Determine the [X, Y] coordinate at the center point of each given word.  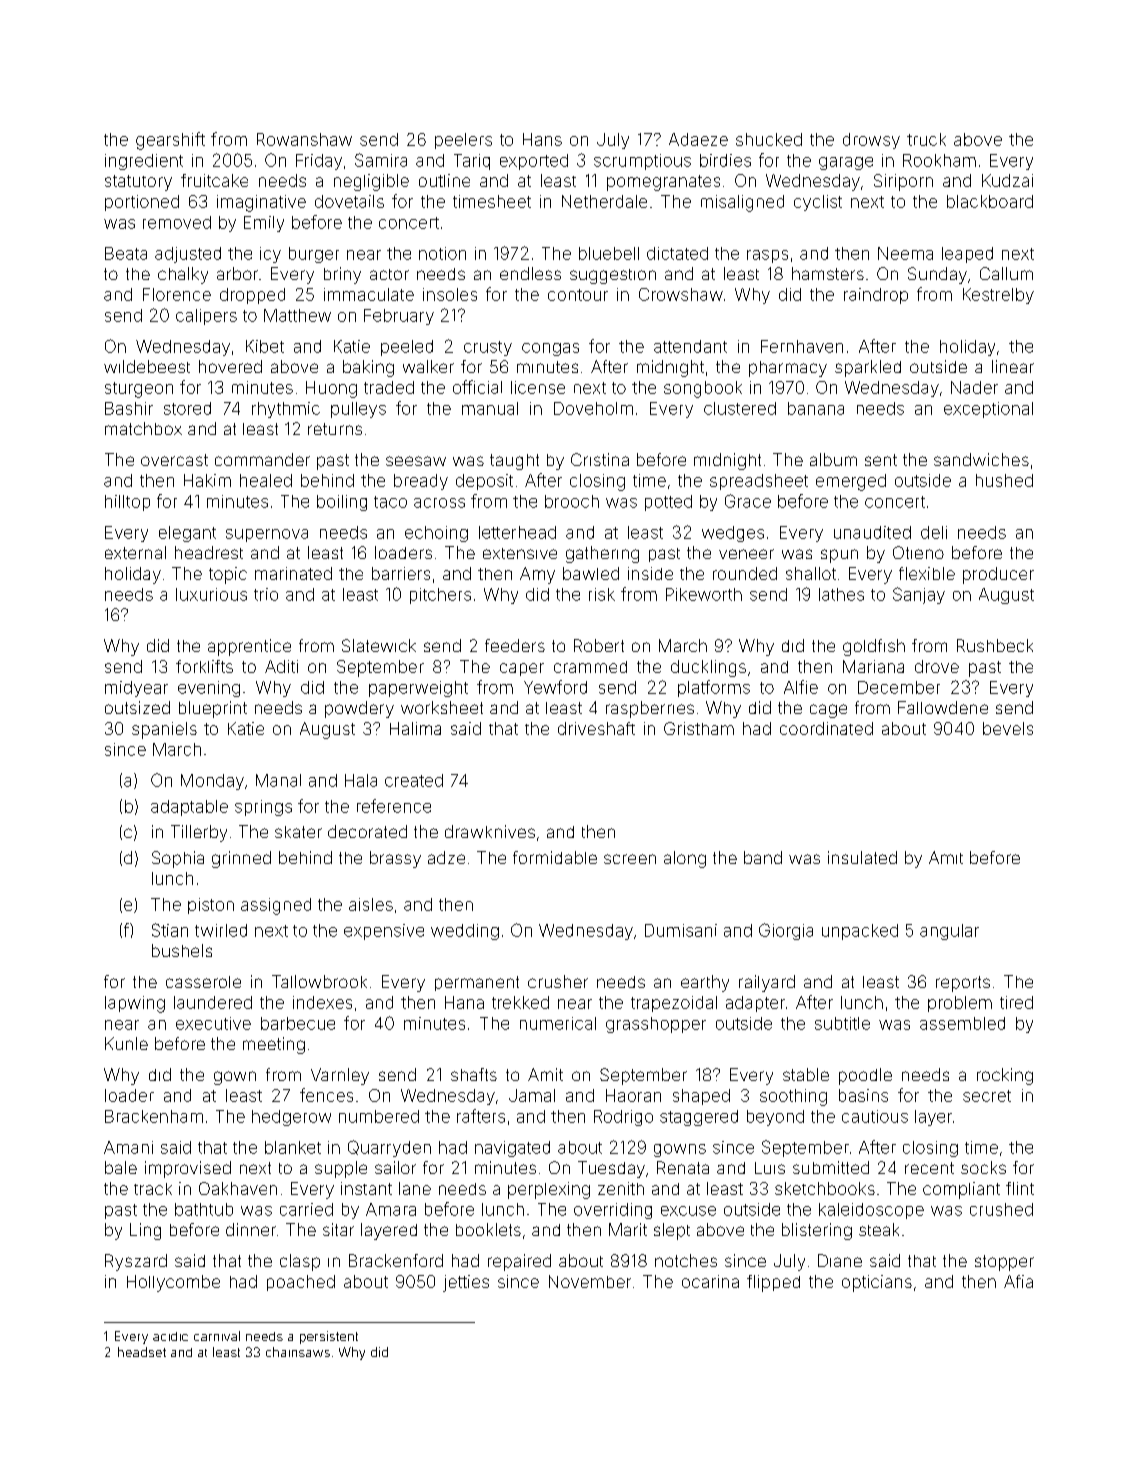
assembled [962, 1023]
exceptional [988, 410]
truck [926, 139]
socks [983, 1167]
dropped [252, 296]
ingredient [144, 162]
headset [142, 1352]
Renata [683, 1167]
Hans [542, 139]
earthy [705, 983]
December [899, 687]
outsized [137, 707]
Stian [170, 930]
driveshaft [596, 728]
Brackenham [154, 1116]
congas [550, 349]
